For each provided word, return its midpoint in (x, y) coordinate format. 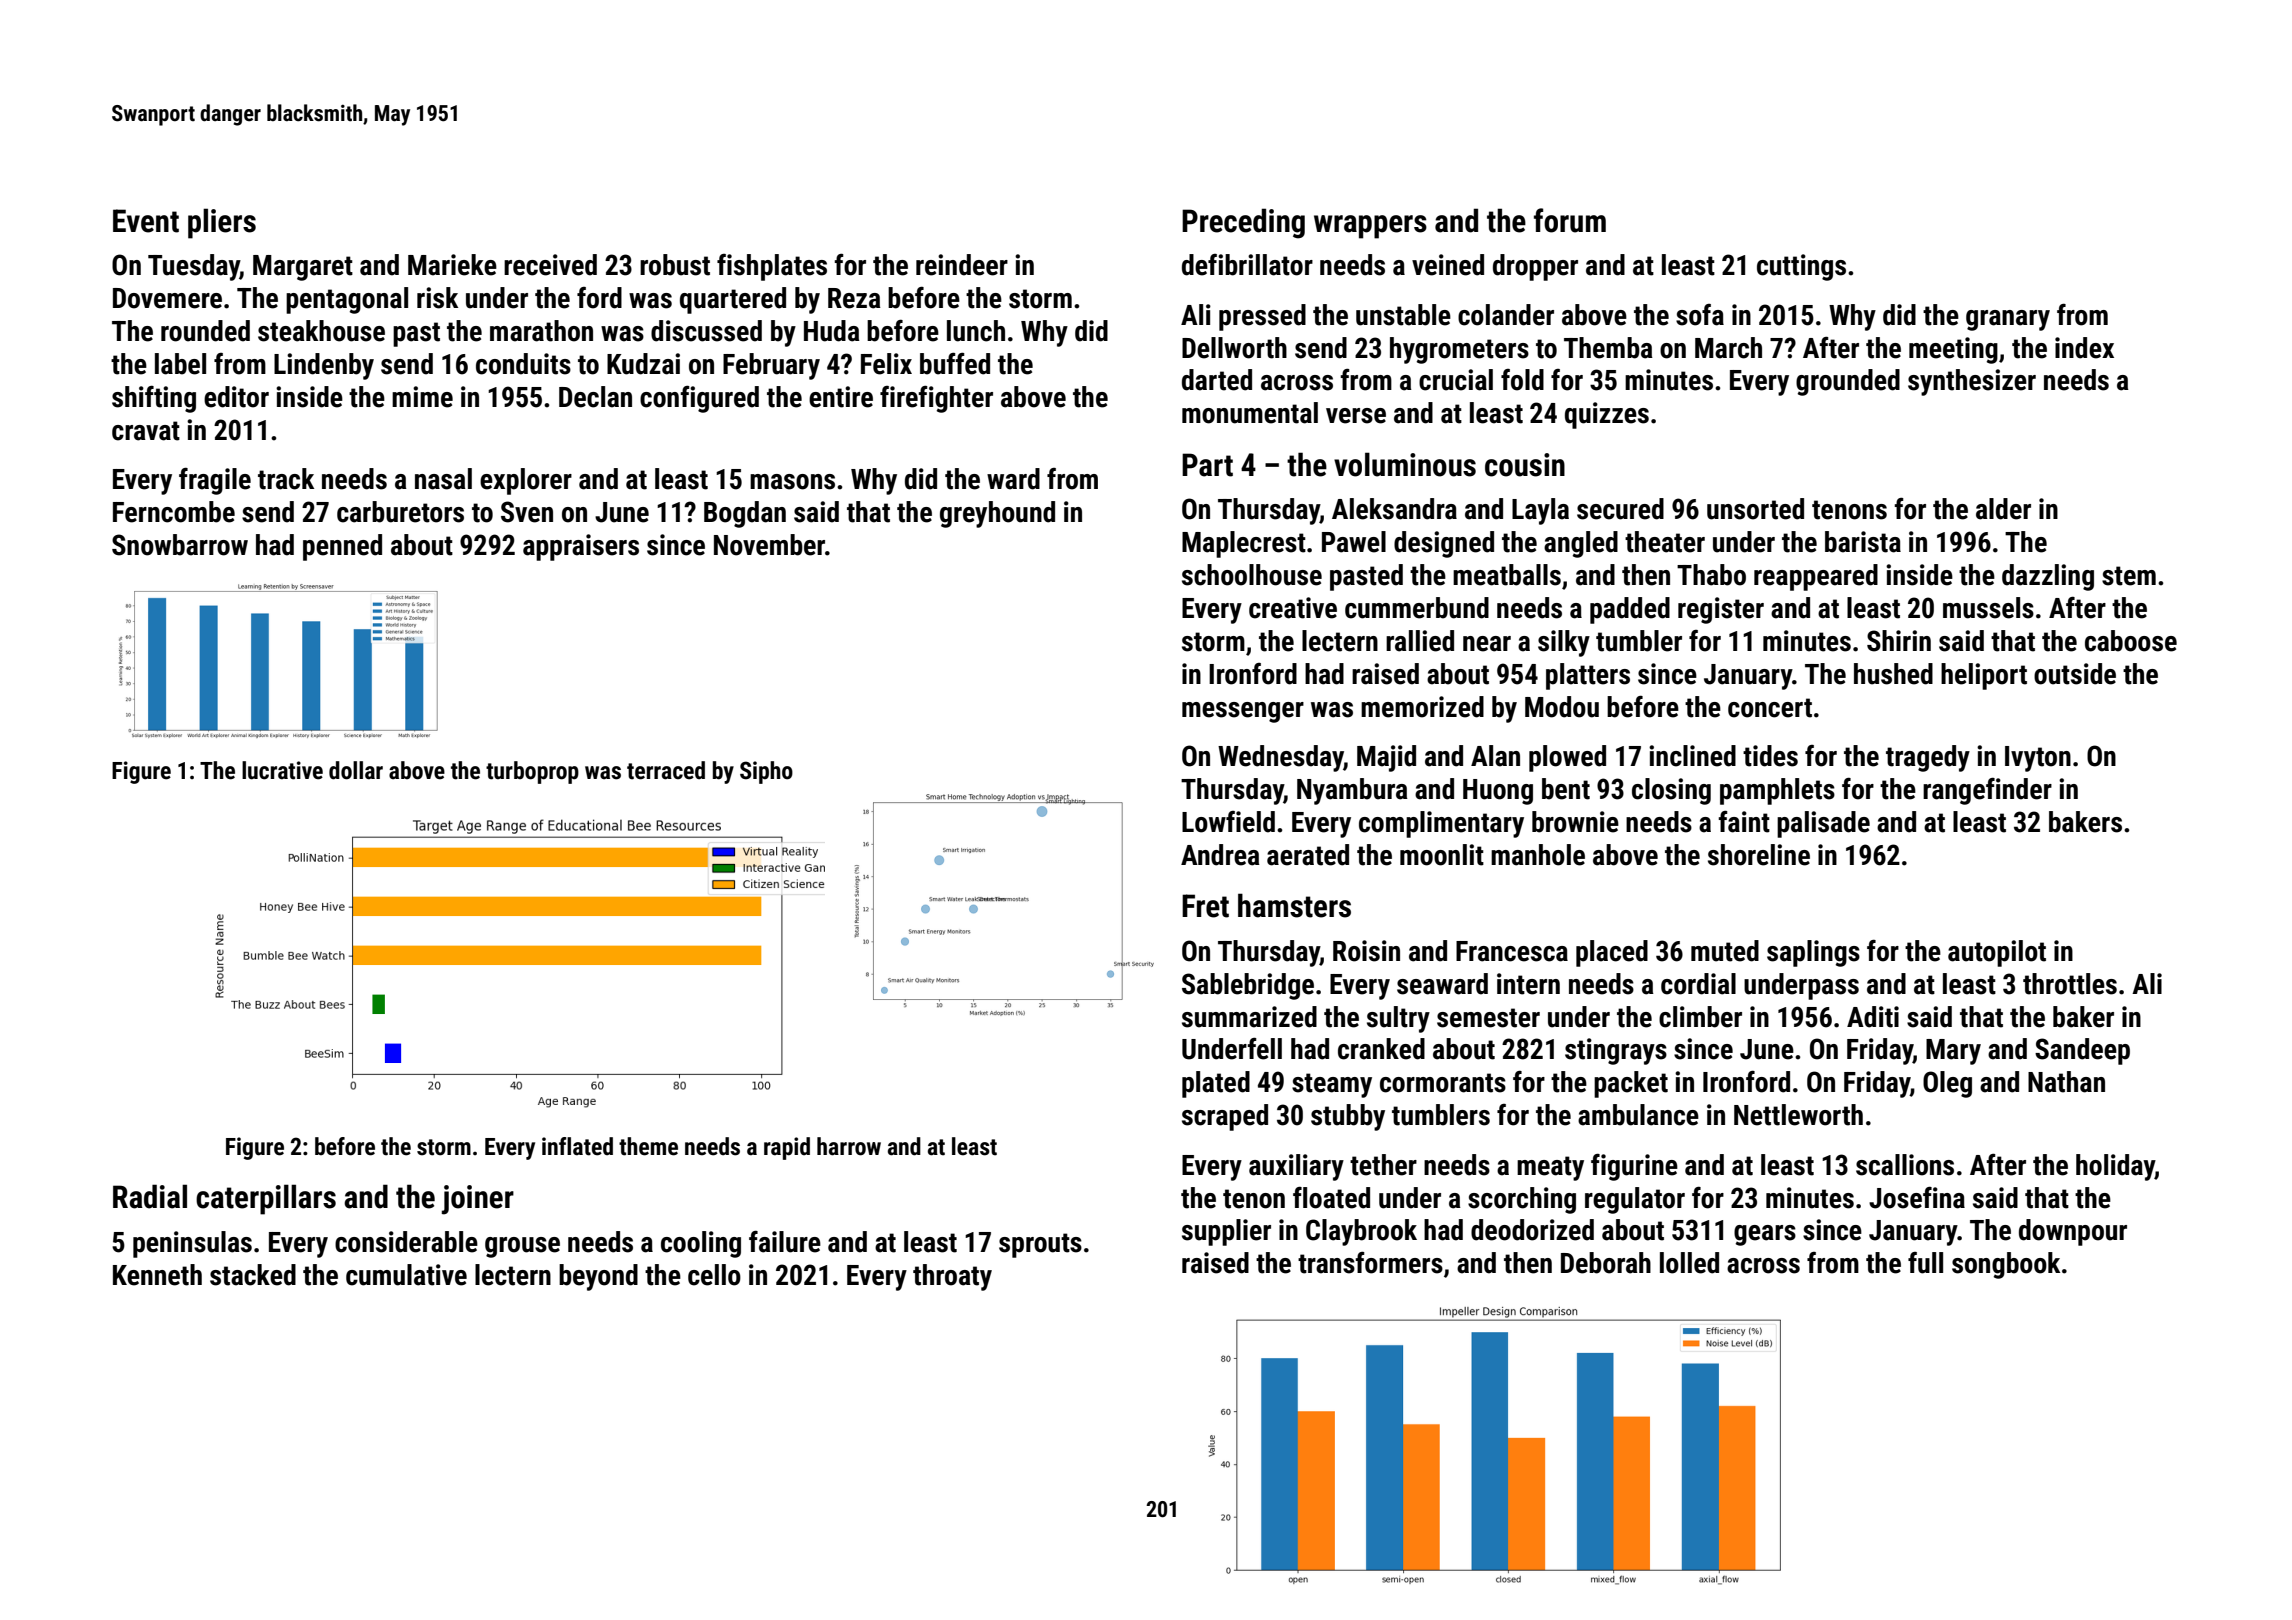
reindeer (962, 265)
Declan (595, 397)
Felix (886, 364)
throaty (952, 1277)
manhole (1538, 855)
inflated (577, 1146)
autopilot (1997, 953)
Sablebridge (1248, 986)
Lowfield (1228, 822)
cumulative (406, 1275)
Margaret (303, 268)
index (2084, 348)
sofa (1700, 315)
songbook (2006, 1265)
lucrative (282, 770)
